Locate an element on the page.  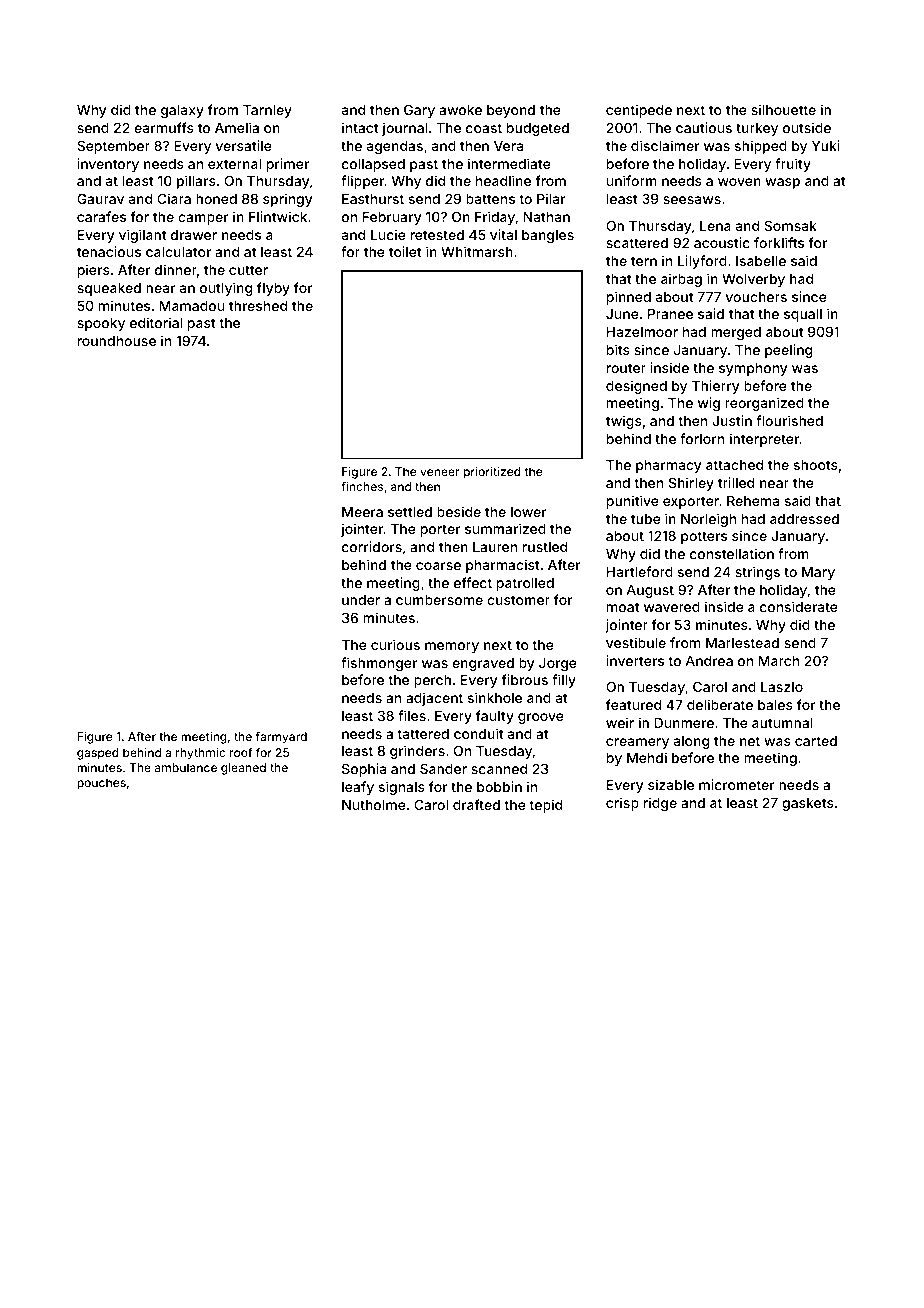
Tarnley is located at coordinates (267, 111).
